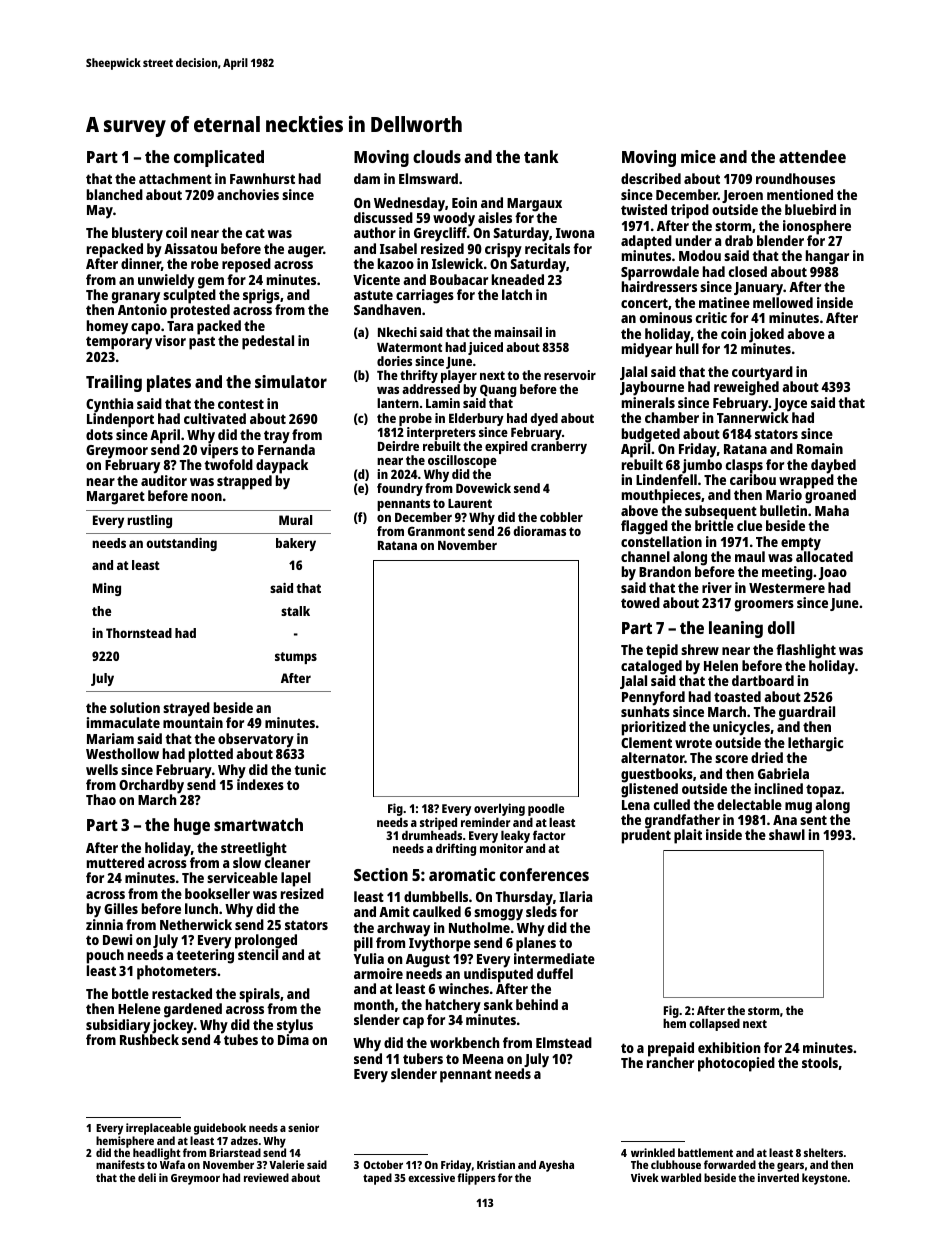  I want to click on twofold, so click(228, 465).
